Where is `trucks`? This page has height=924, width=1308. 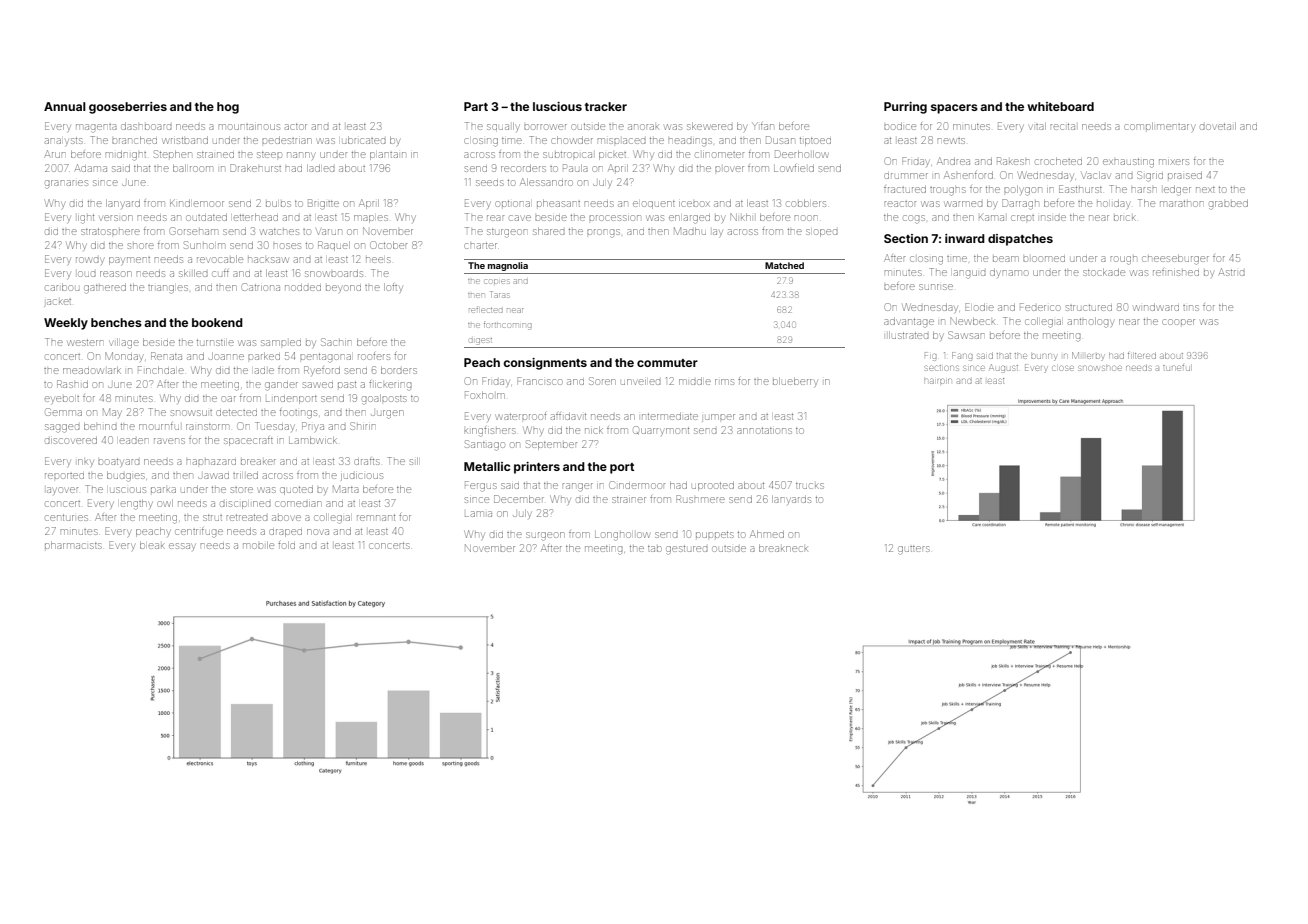
trucks is located at coordinates (810, 486).
